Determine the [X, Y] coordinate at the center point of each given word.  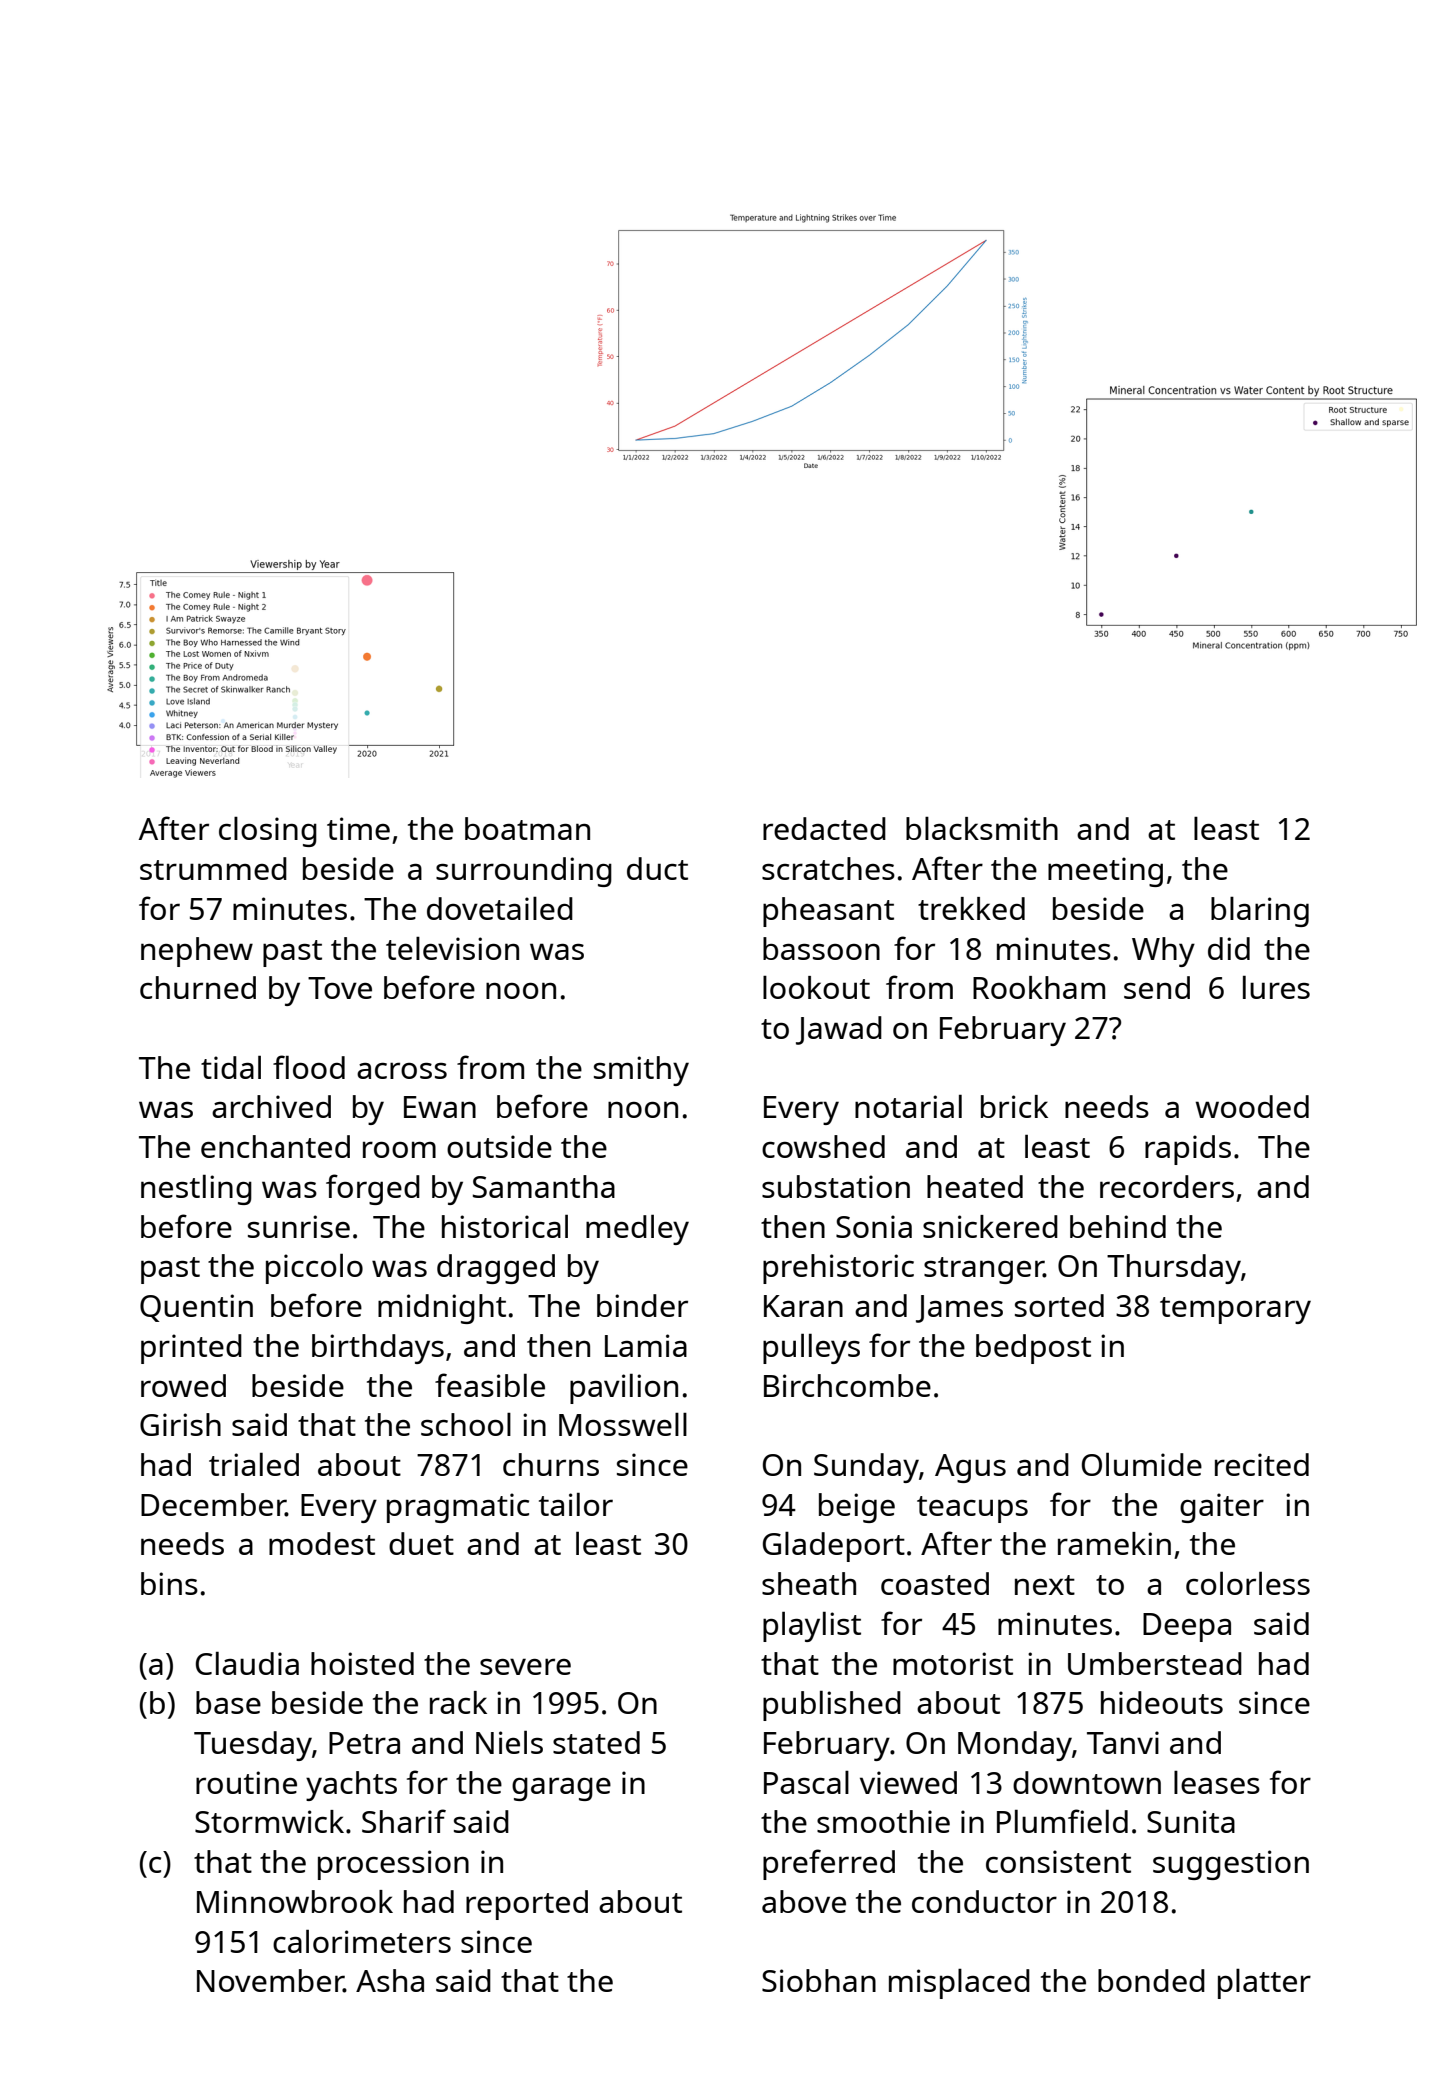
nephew [197, 952]
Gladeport [834, 1547]
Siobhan [819, 1980]
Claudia [247, 1663]
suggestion [1231, 1865]
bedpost [1033, 1349]
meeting [1105, 872]
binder [642, 1305]
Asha [390, 1980]
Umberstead [1155, 1663]
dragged [496, 1269]
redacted [824, 828]
